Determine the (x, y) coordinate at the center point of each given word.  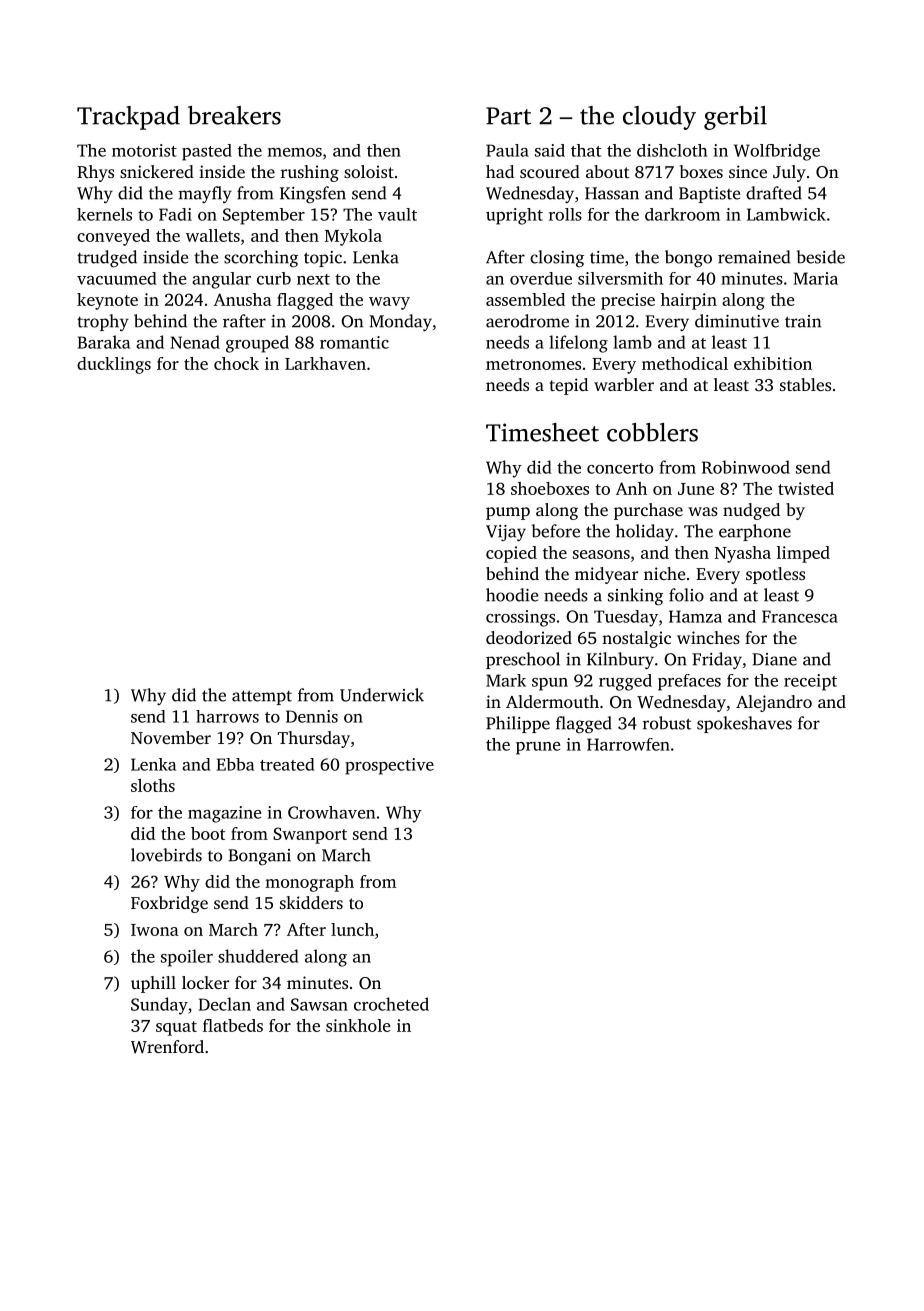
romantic (354, 342)
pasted (207, 152)
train (803, 321)
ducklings (114, 365)
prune (538, 748)
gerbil (735, 118)
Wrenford (167, 1047)
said (550, 150)
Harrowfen (628, 744)
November (171, 737)
